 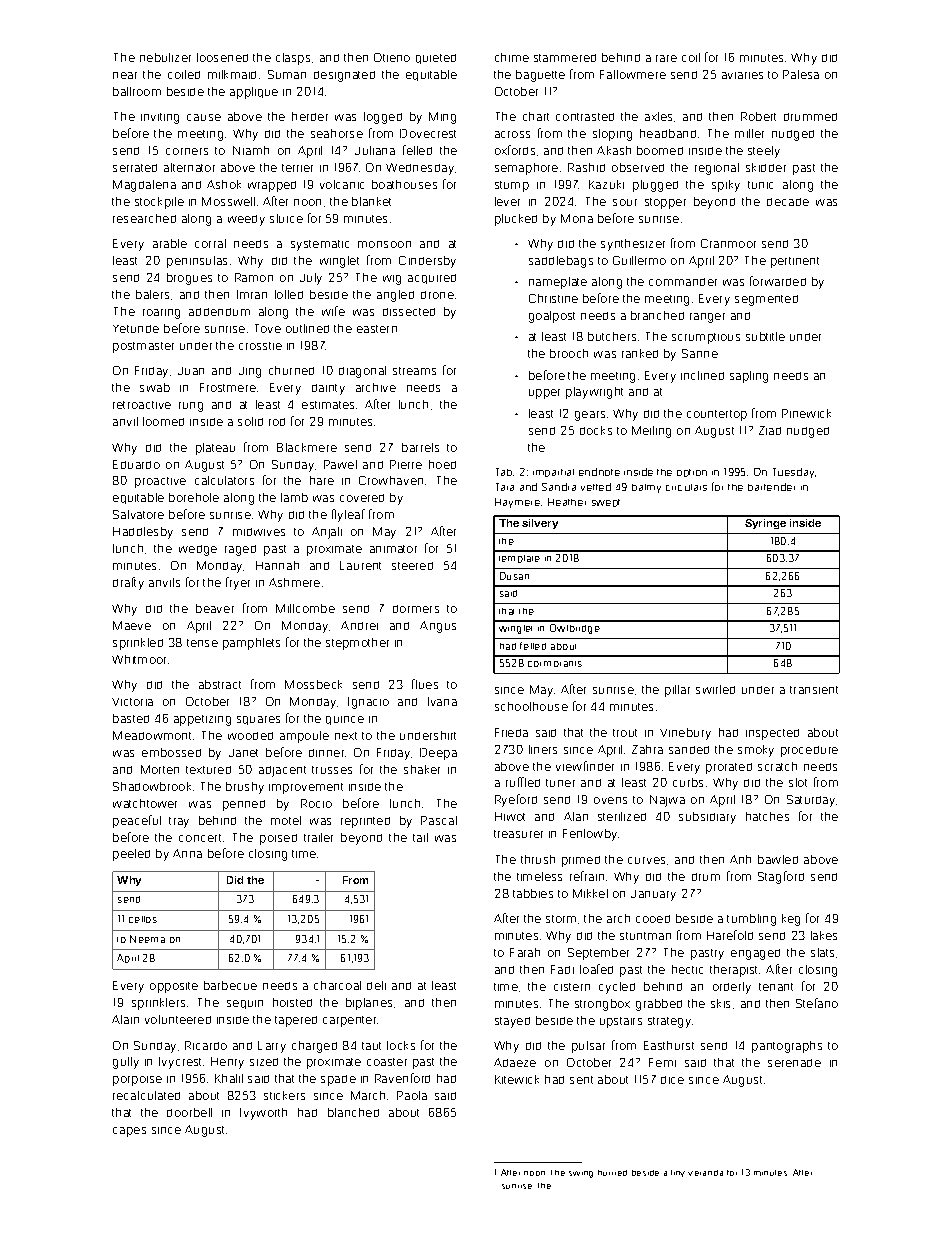 I want to click on subsidiary, so click(x=707, y=818).
